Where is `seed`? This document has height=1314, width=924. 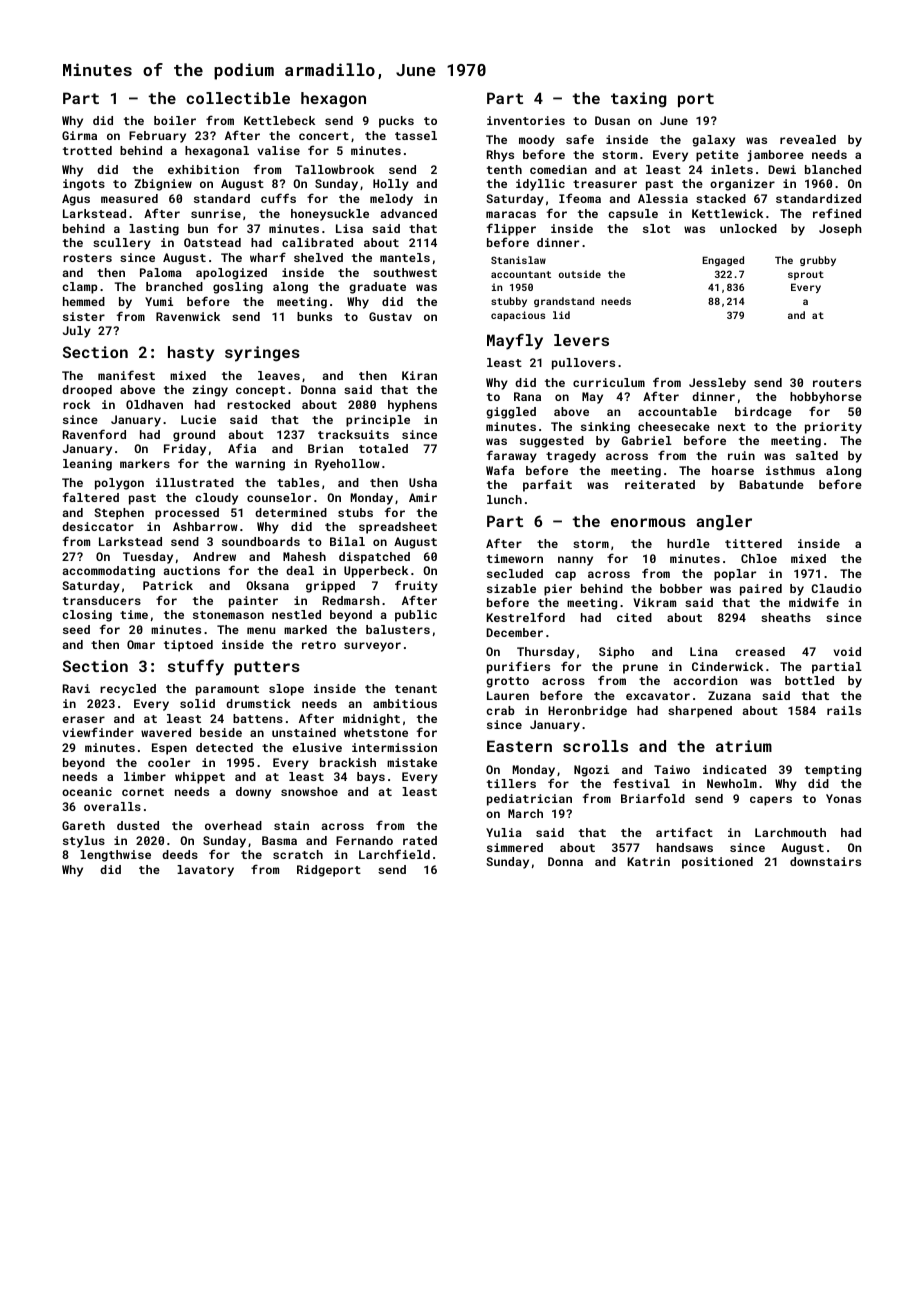 seed is located at coordinates (76, 629).
